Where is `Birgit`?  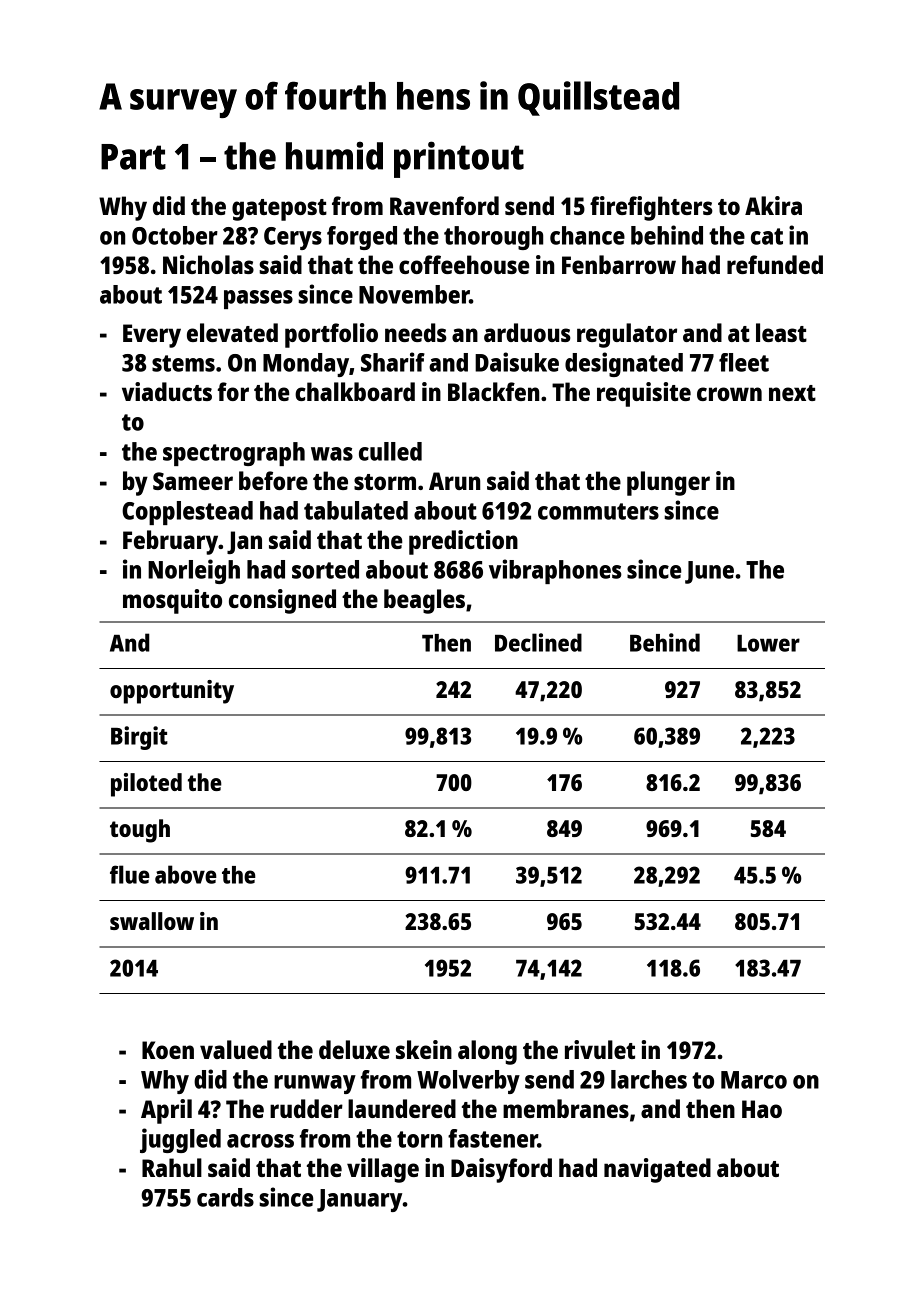 Birgit is located at coordinates (139, 738).
